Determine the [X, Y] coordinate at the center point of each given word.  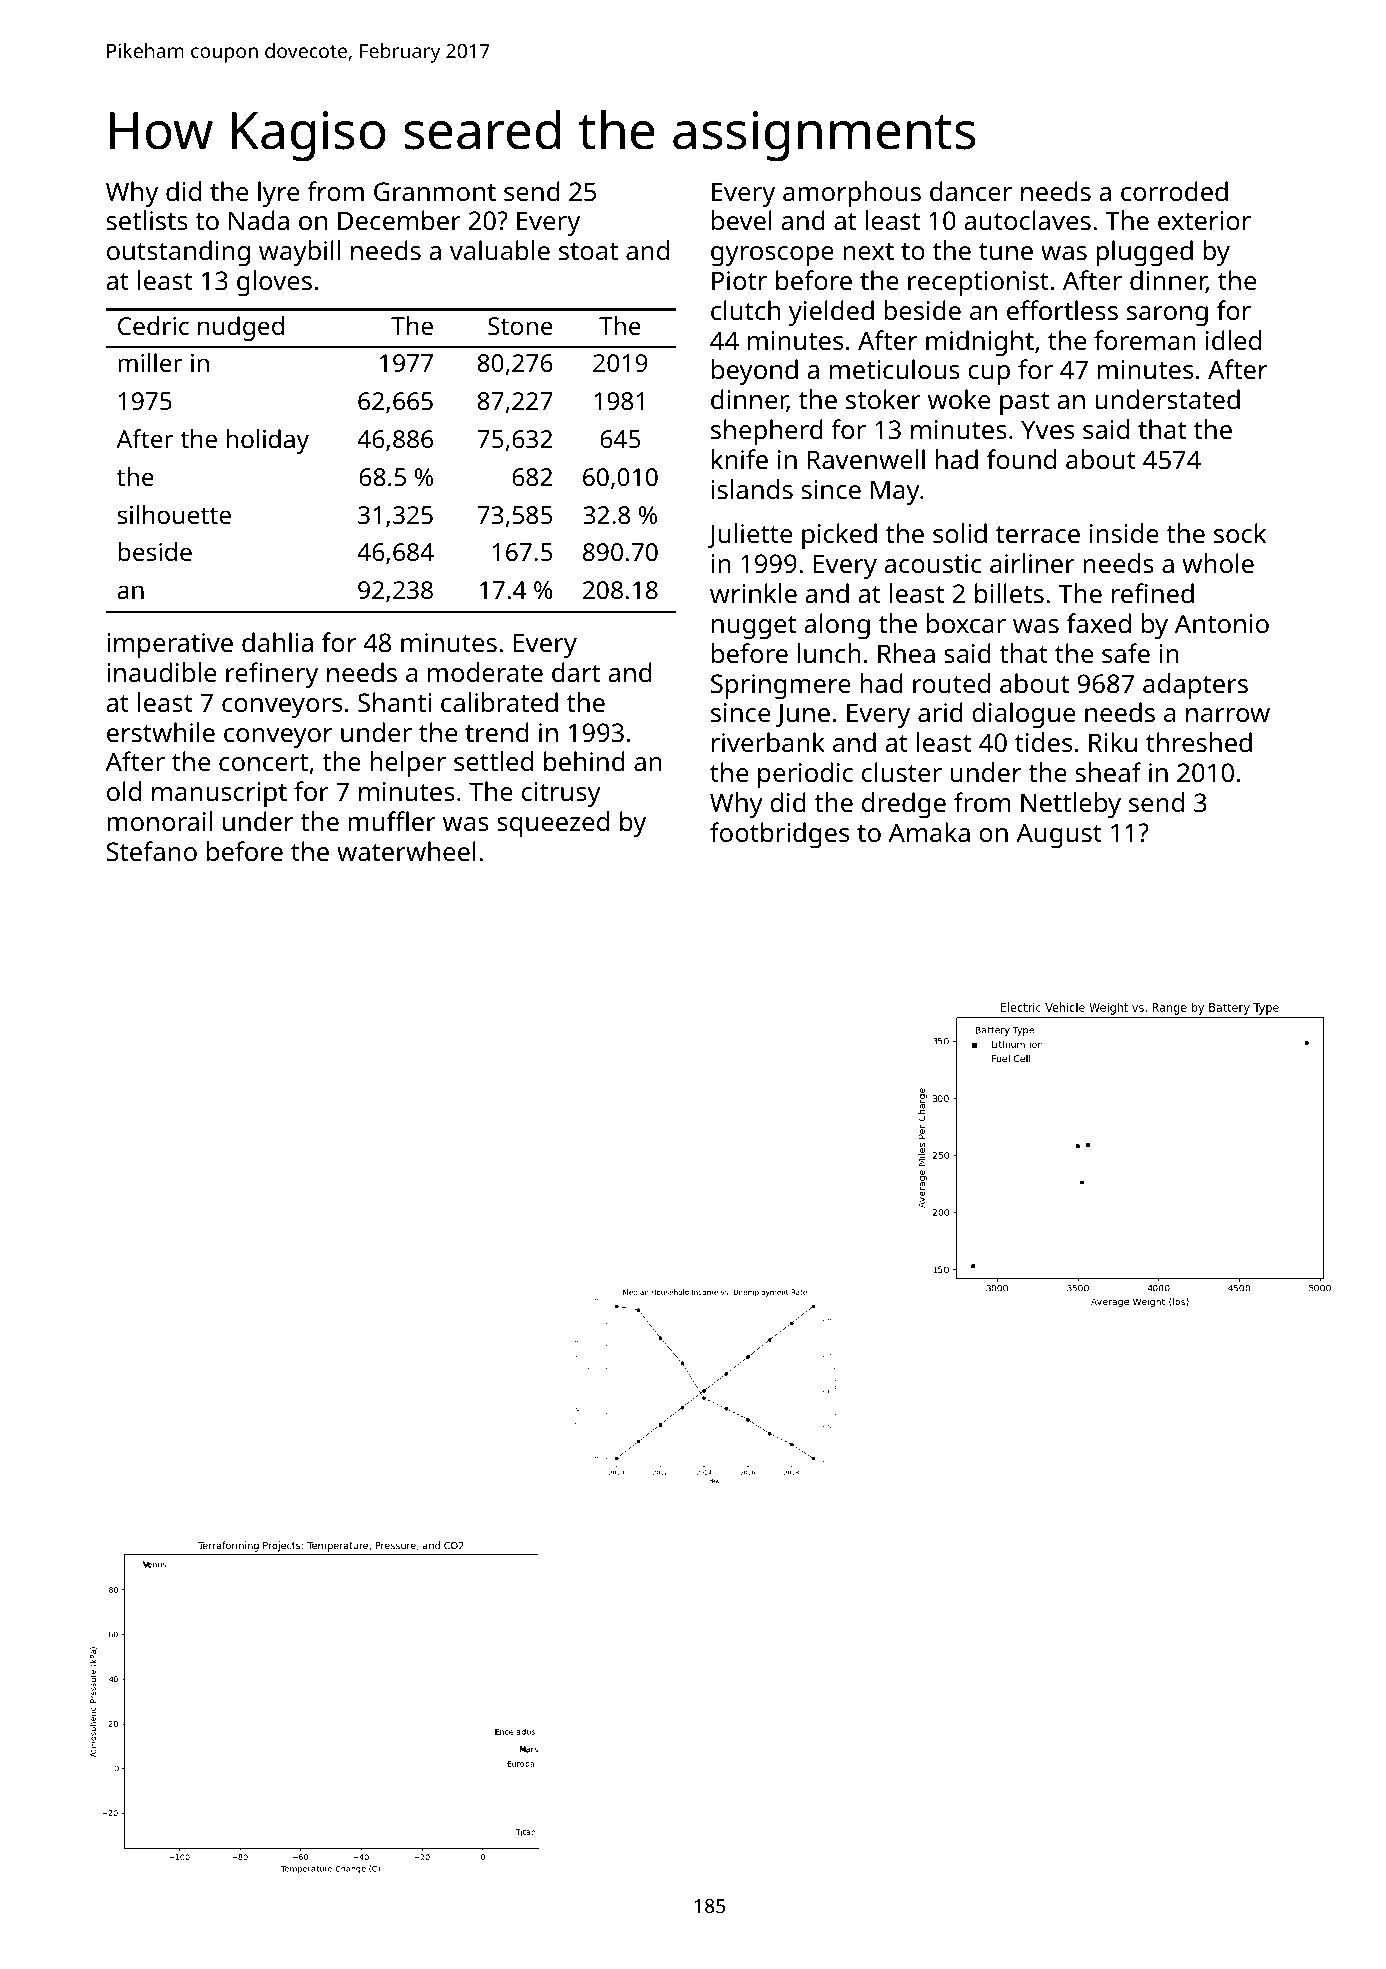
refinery [272, 675]
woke [959, 399]
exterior [1204, 220]
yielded [831, 313]
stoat [588, 252]
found [1021, 459]
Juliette [749, 535]
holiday [268, 441]
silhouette [174, 514]
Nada [259, 220]
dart [576, 672]
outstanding [178, 253]
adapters [1195, 686]
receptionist [978, 283]
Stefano [152, 851]
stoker [883, 399]
